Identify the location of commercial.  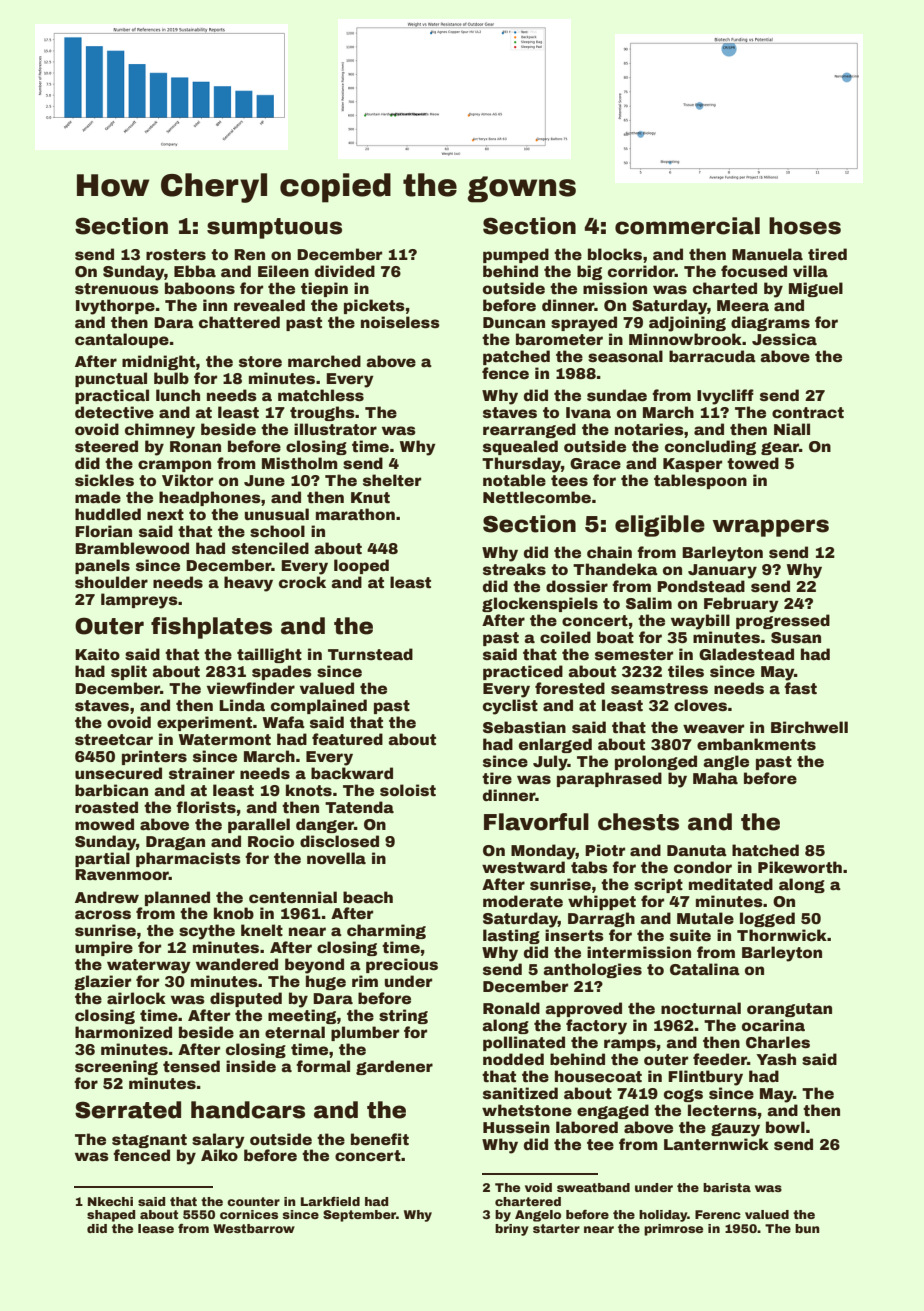
(687, 226).
